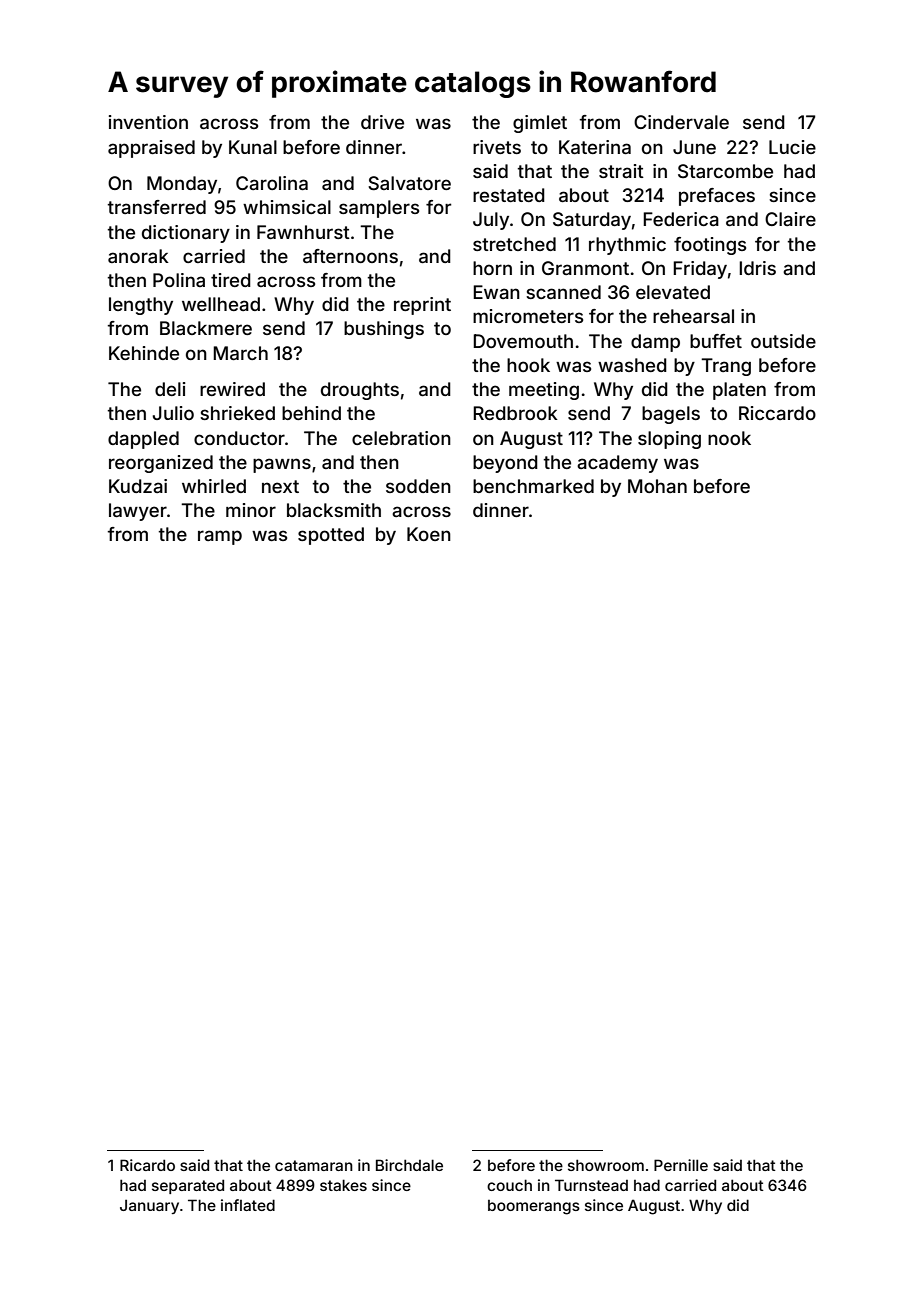  Describe the element at coordinates (422, 306) in the page. I see `reprint` at that location.
